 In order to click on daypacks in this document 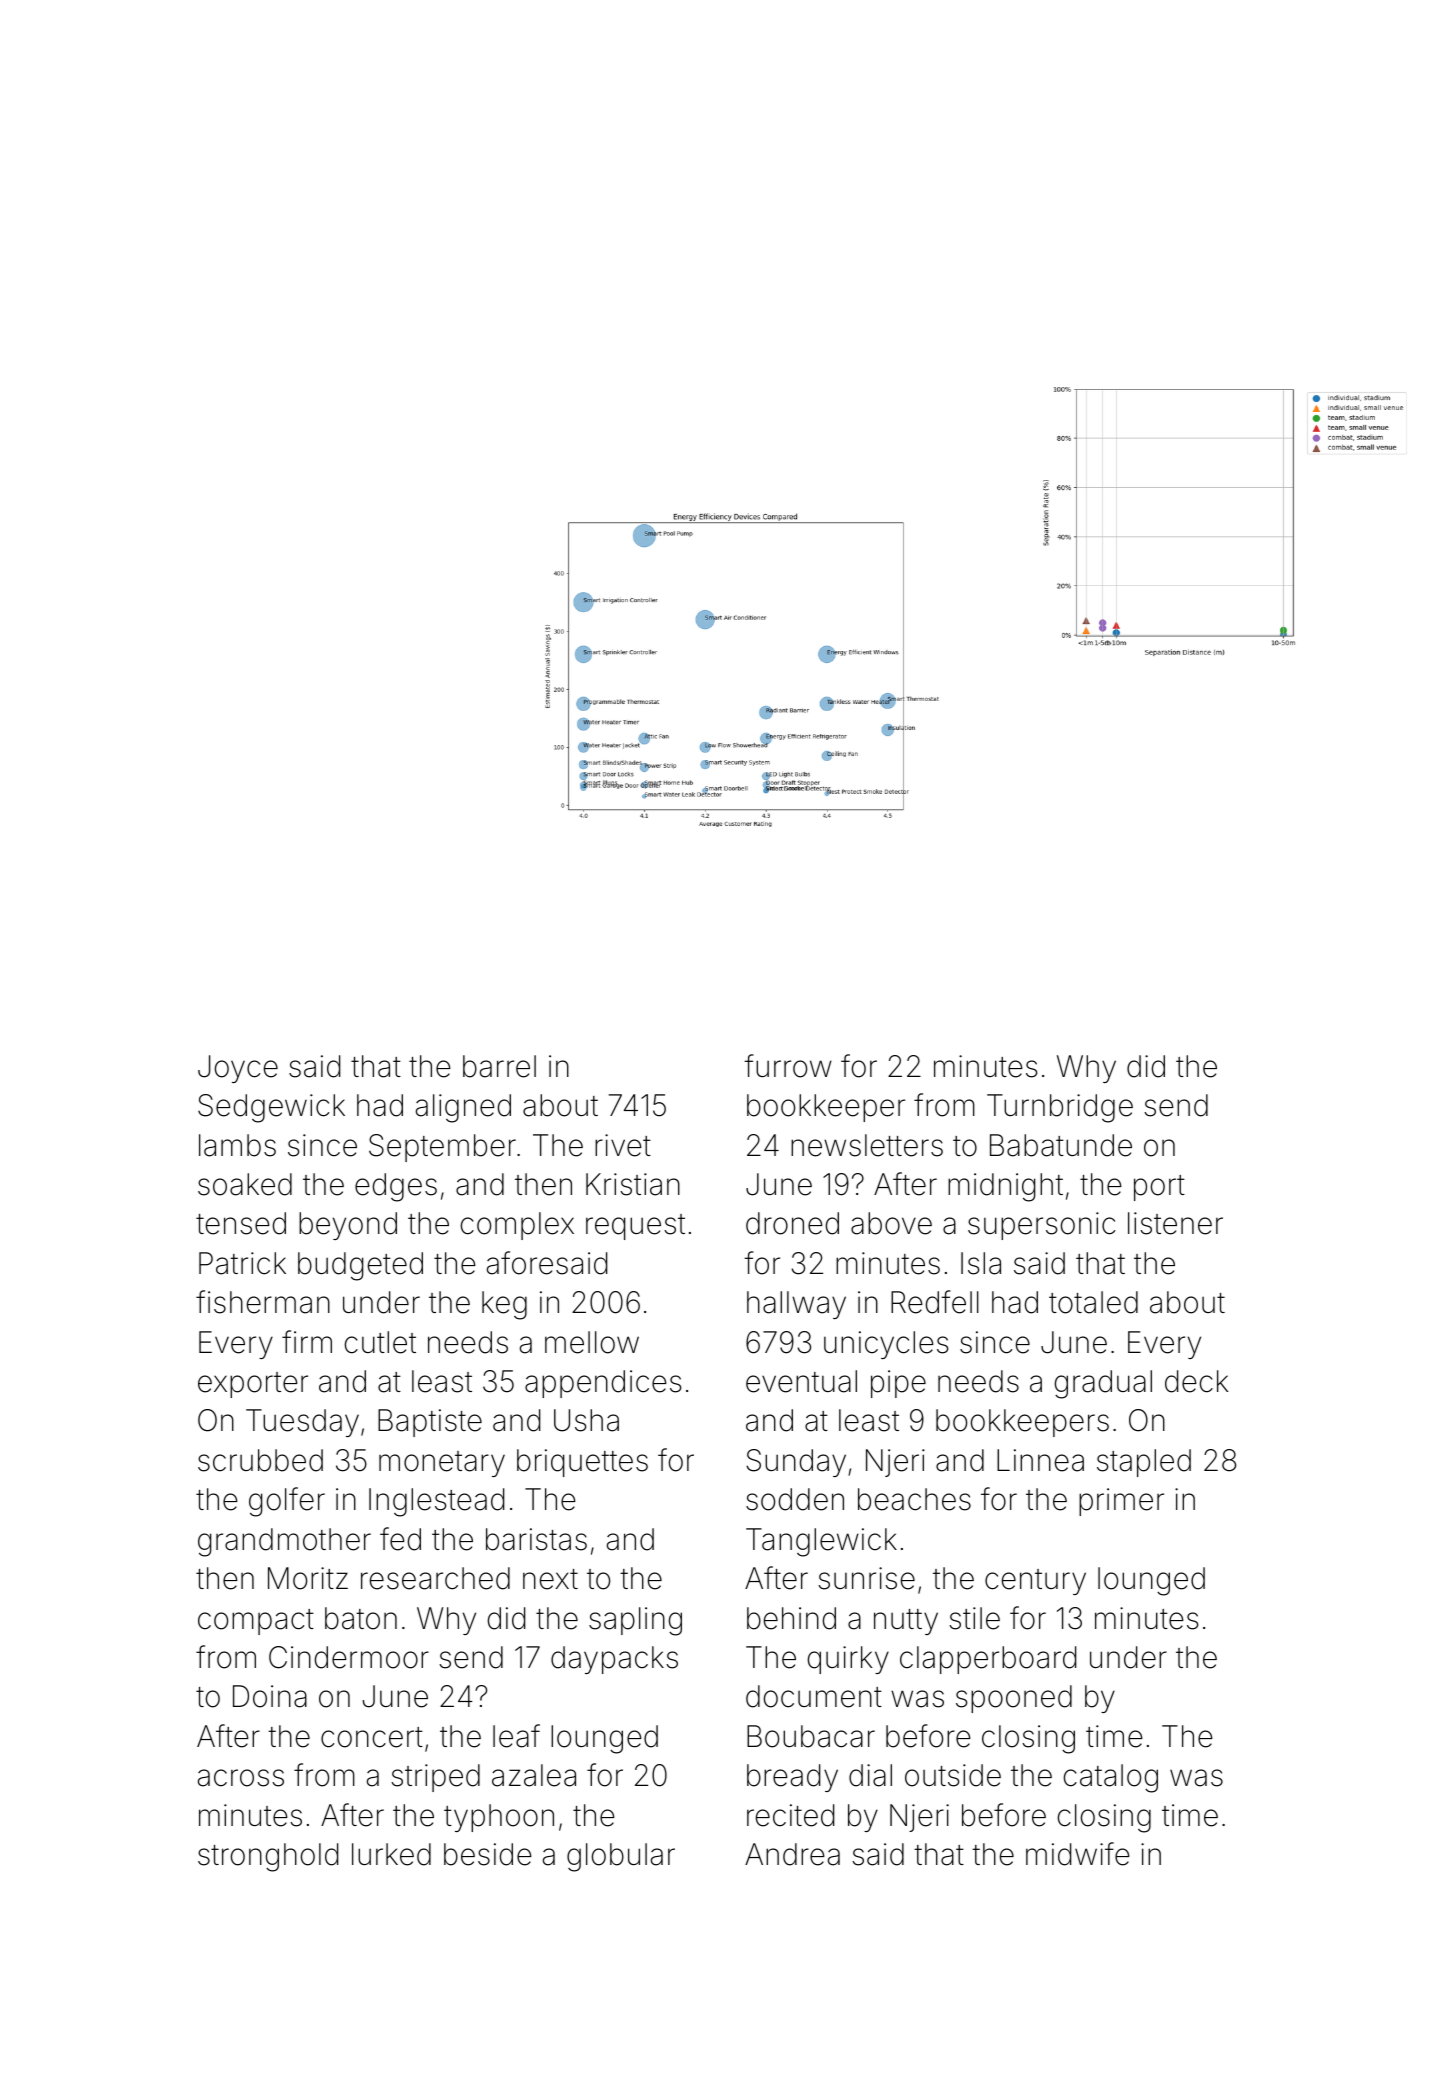, I will do `click(614, 1660)`.
